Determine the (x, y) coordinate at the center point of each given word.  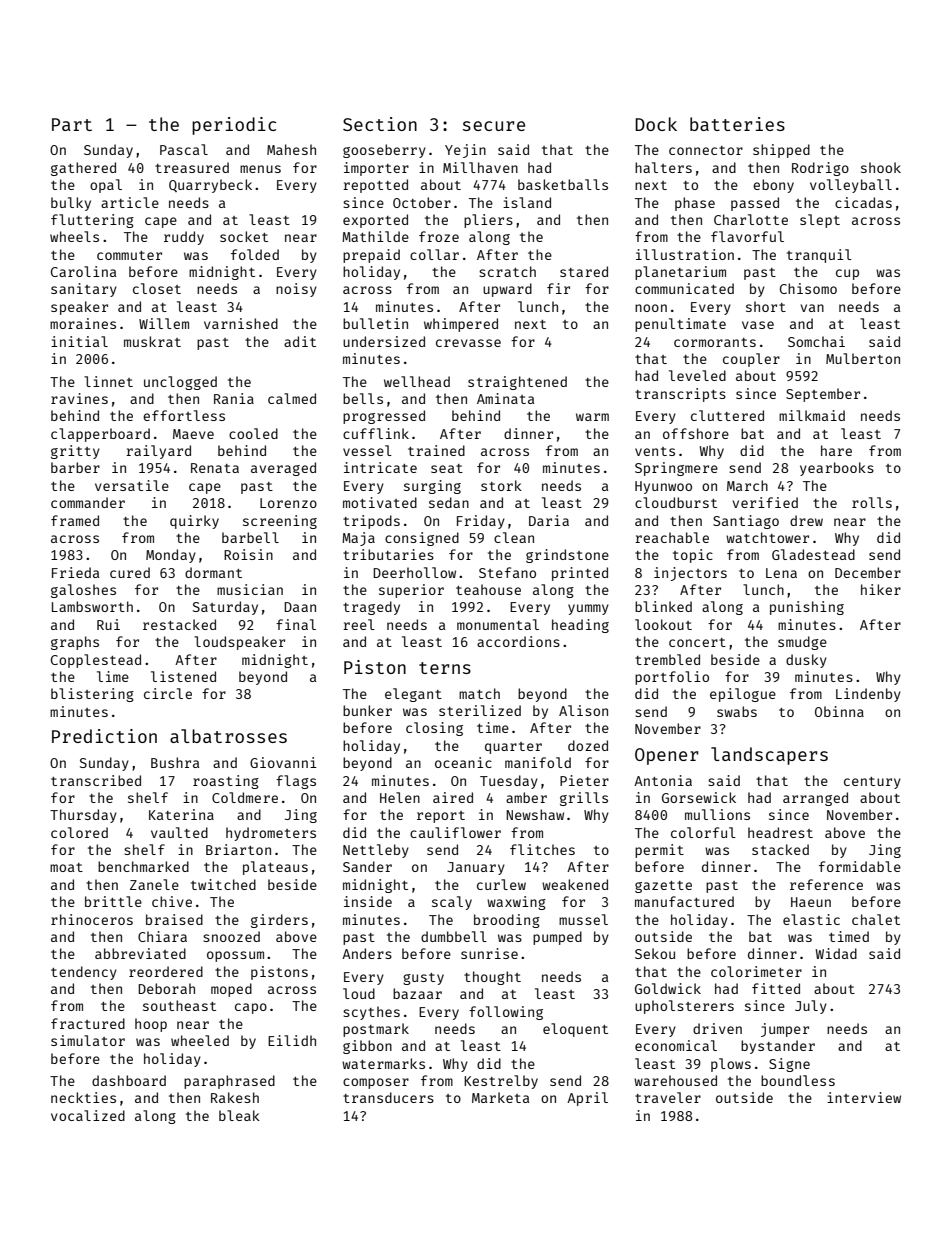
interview (864, 1097)
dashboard (129, 1080)
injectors (690, 574)
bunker (367, 710)
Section (380, 124)
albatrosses (228, 736)
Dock (656, 124)
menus (260, 169)
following (506, 1013)
